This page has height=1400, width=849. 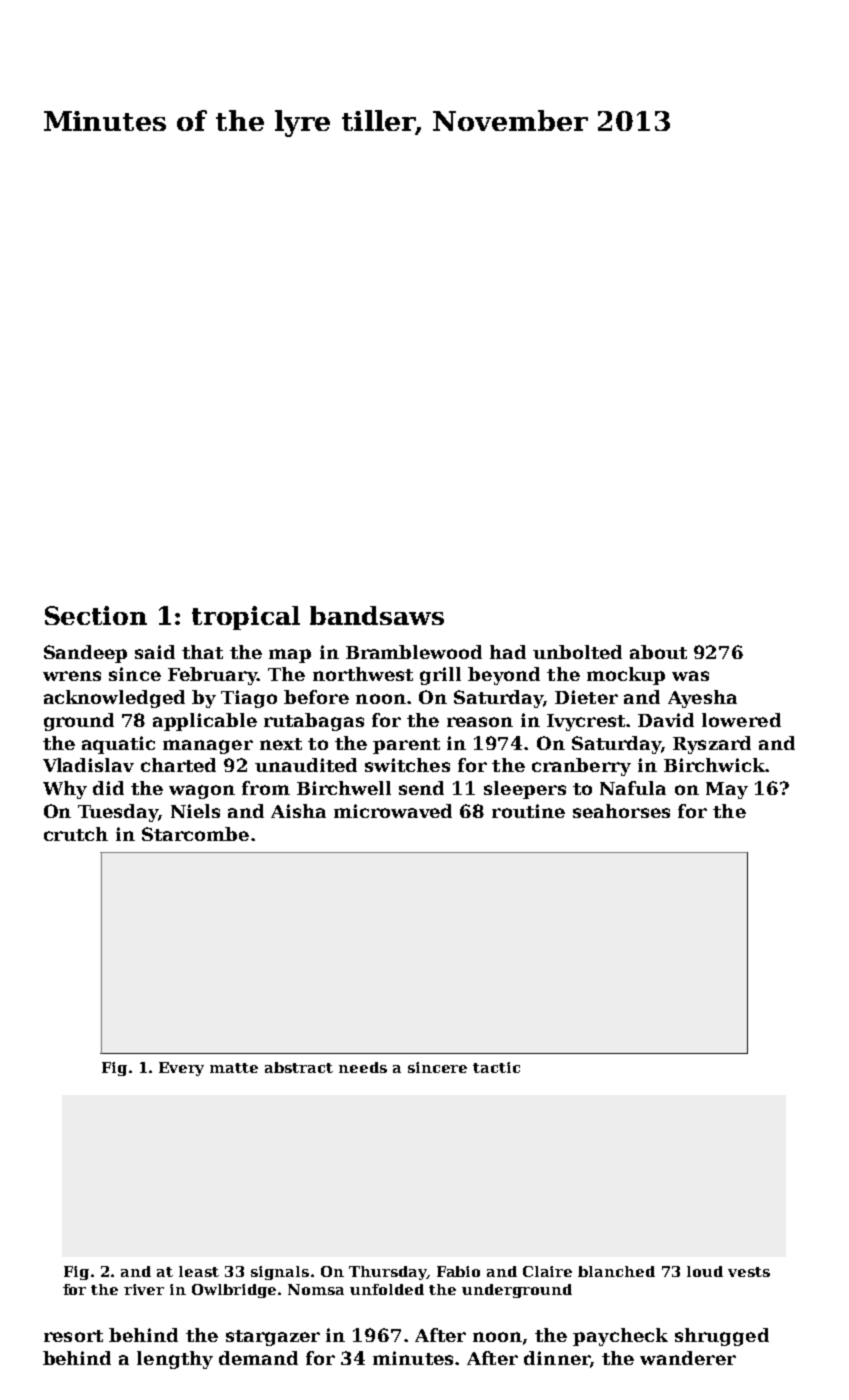 What do you see at coordinates (377, 615) in the page?
I see `bandsaws` at bounding box center [377, 615].
